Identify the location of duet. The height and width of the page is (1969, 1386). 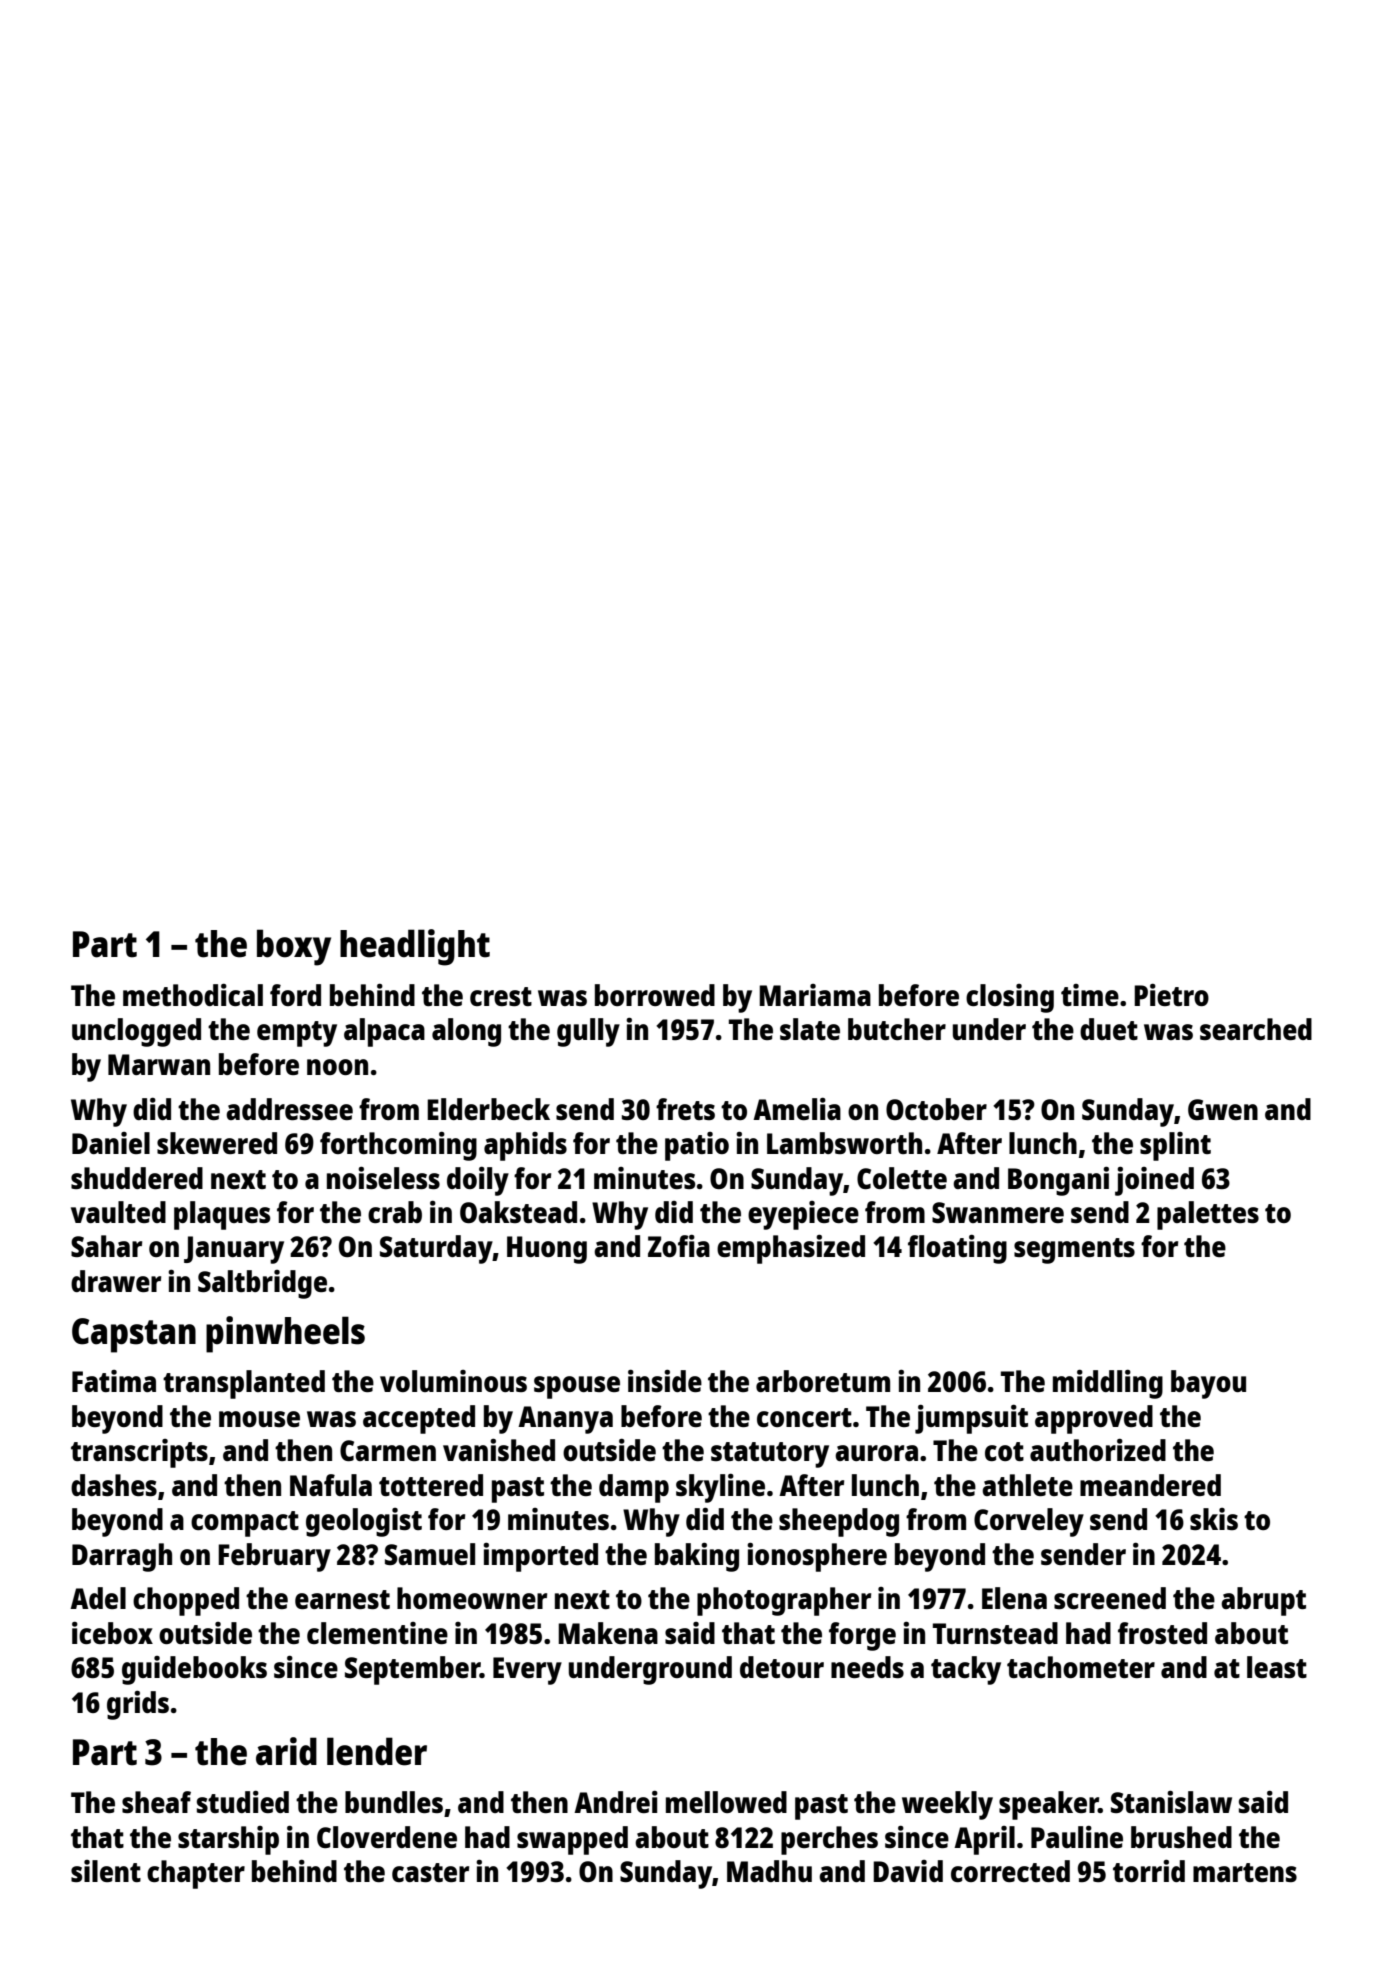
(1109, 1029).
